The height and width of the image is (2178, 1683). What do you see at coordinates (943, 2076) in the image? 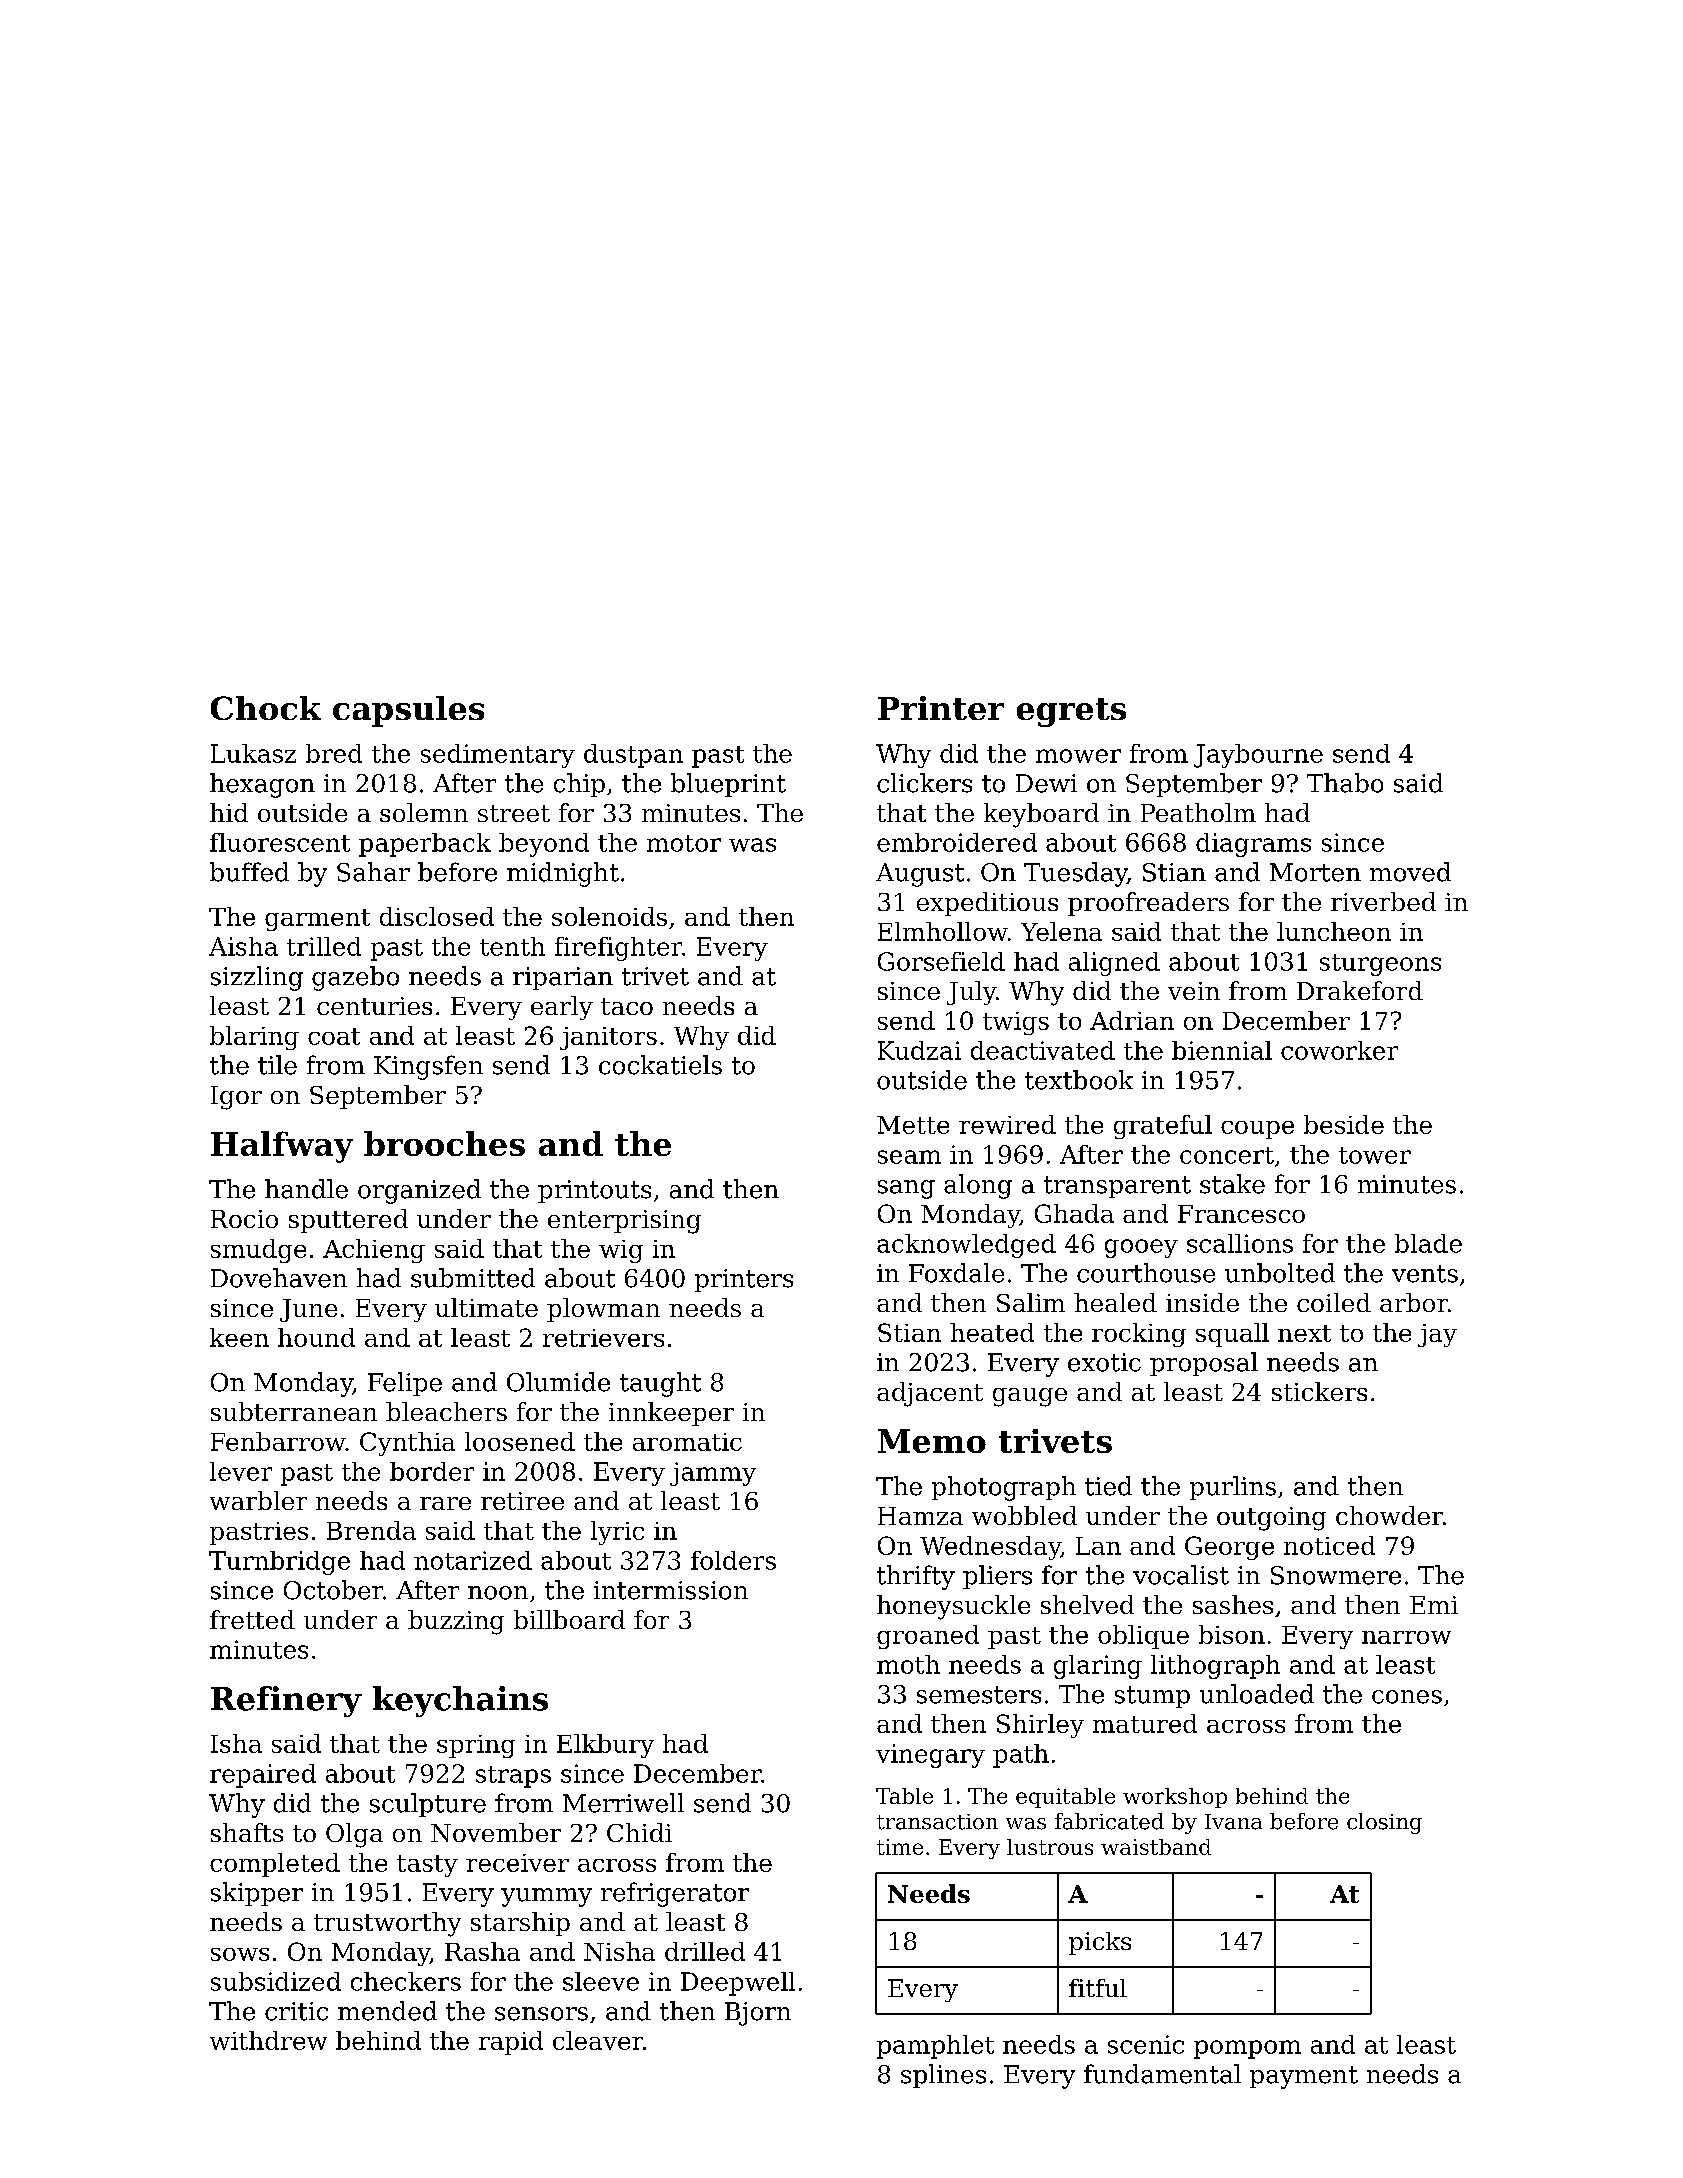
I see `splines` at bounding box center [943, 2076].
